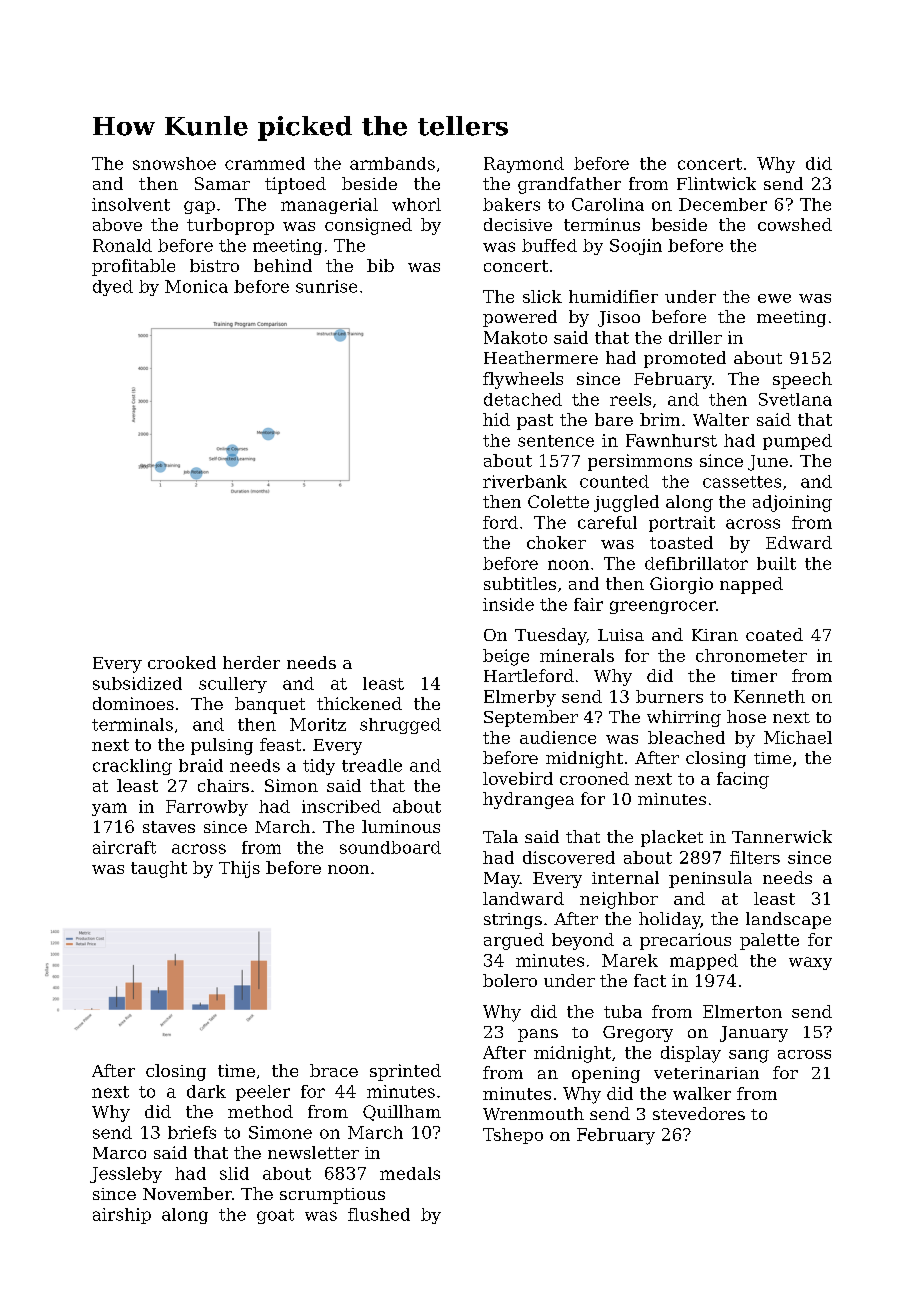  What do you see at coordinates (514, 941) in the document?
I see `argued` at bounding box center [514, 941].
